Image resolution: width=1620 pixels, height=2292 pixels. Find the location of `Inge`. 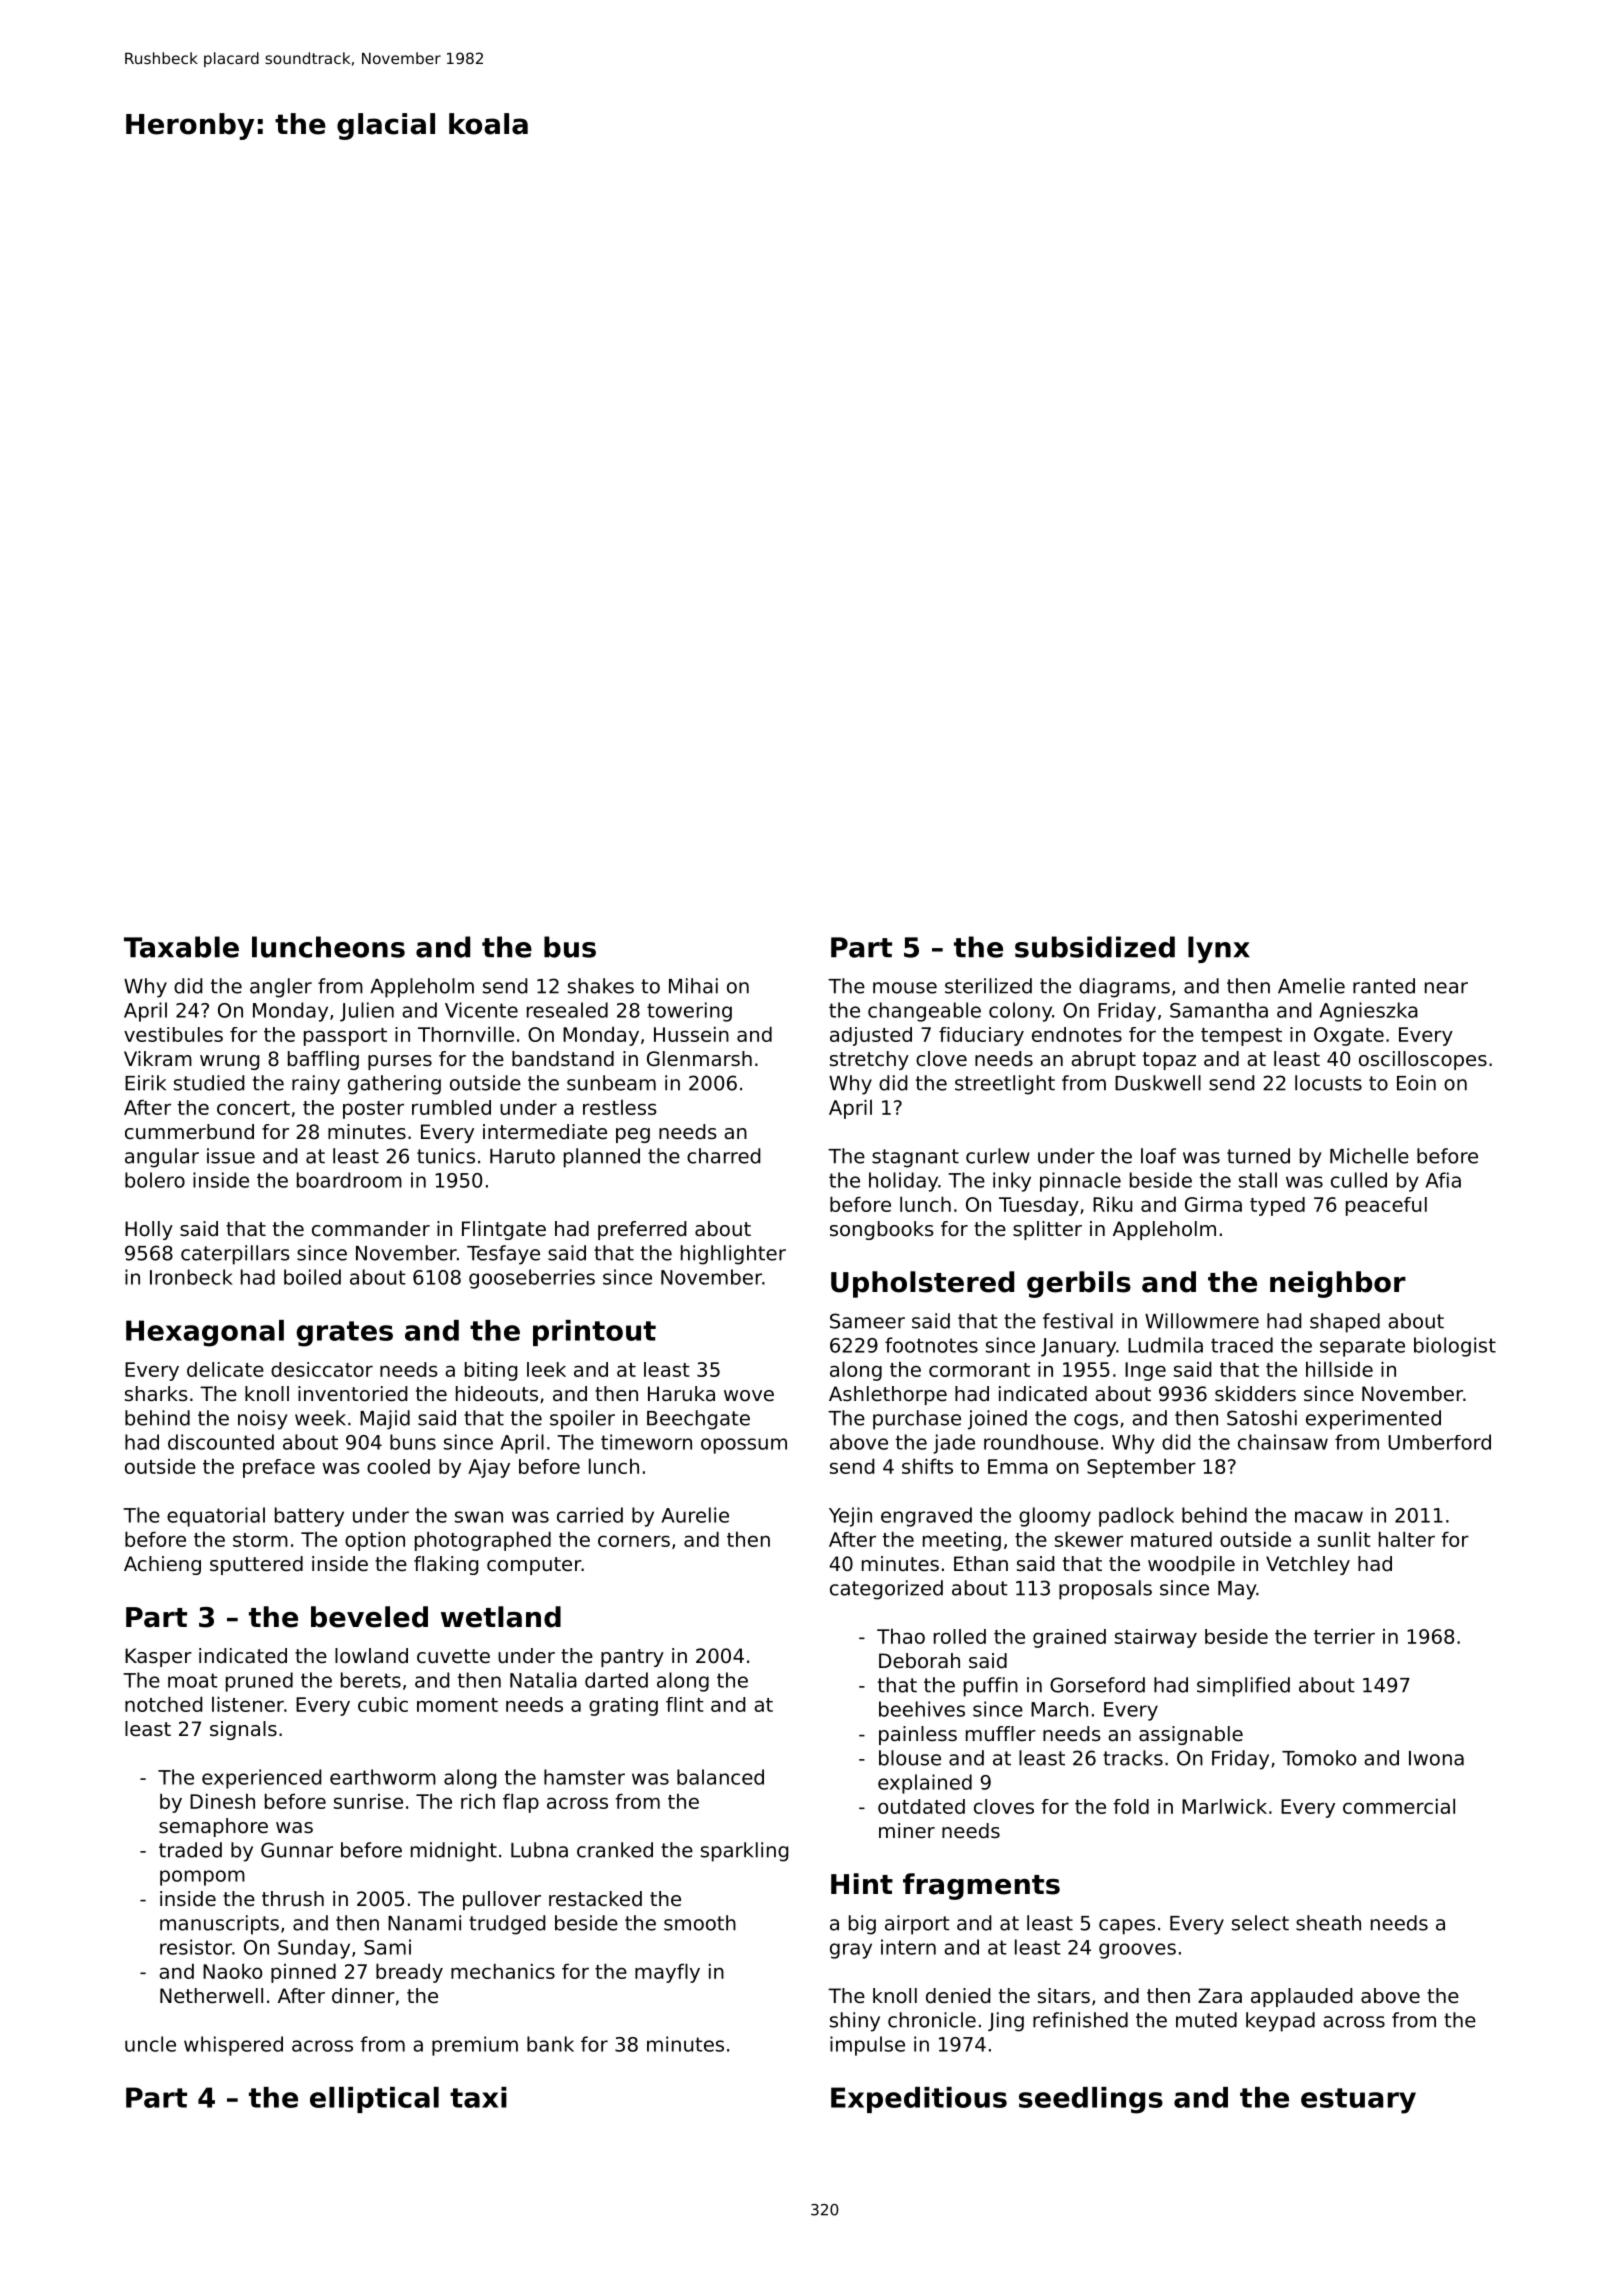

Inge is located at coordinates (1145, 1371).
